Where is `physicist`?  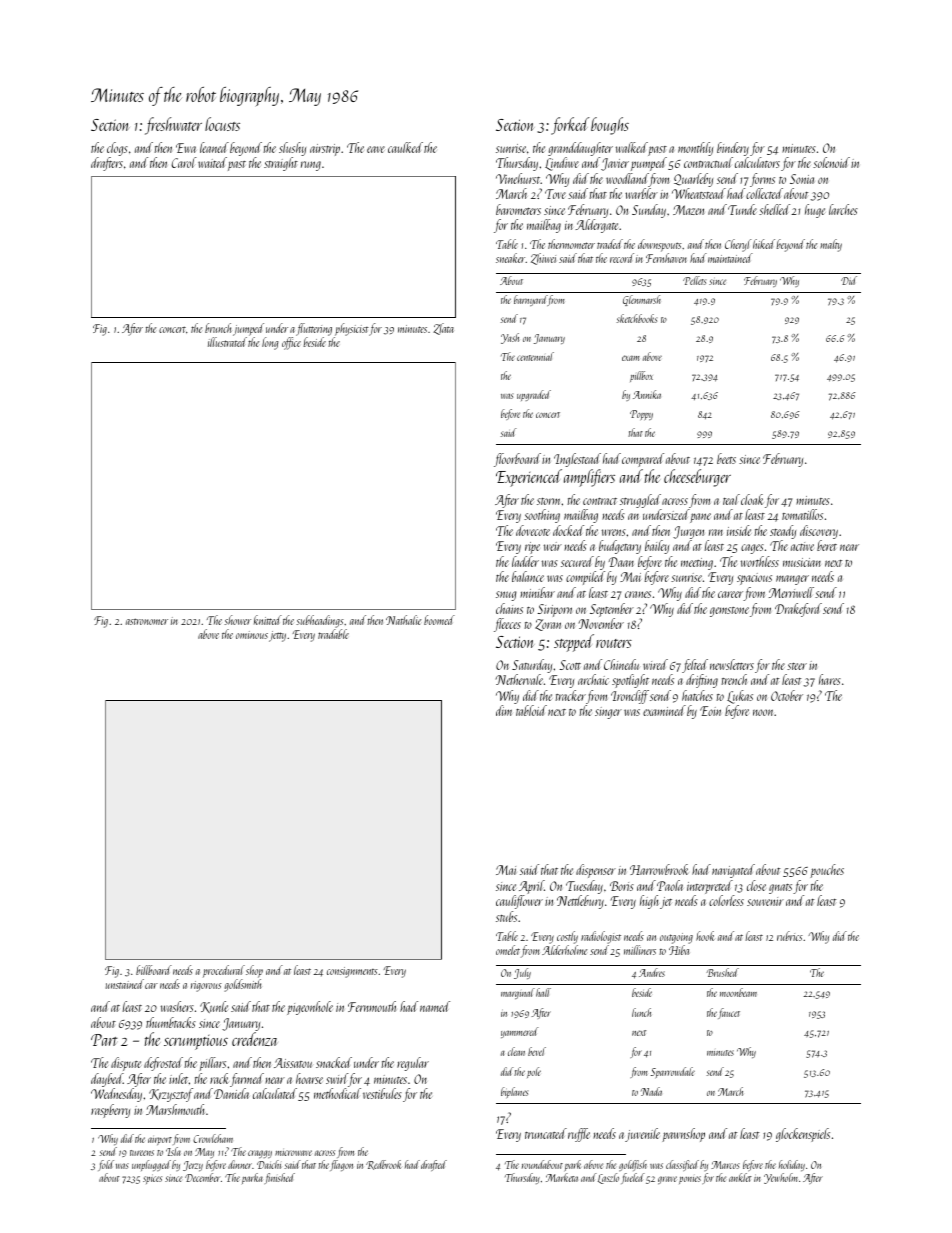 physicist is located at coordinates (352, 329).
